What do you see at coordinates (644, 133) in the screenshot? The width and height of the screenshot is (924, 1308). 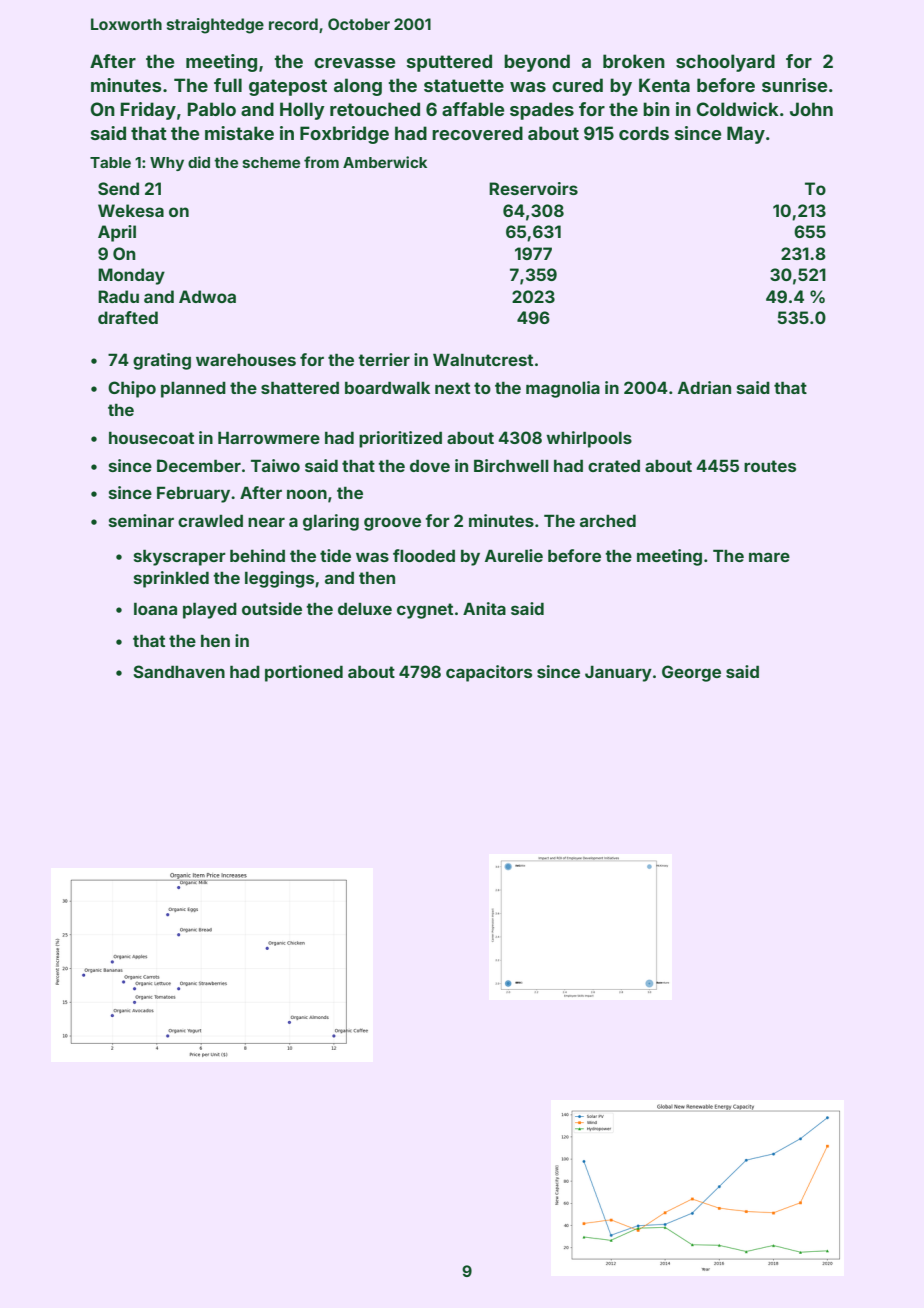 I see `cords` at bounding box center [644, 133].
